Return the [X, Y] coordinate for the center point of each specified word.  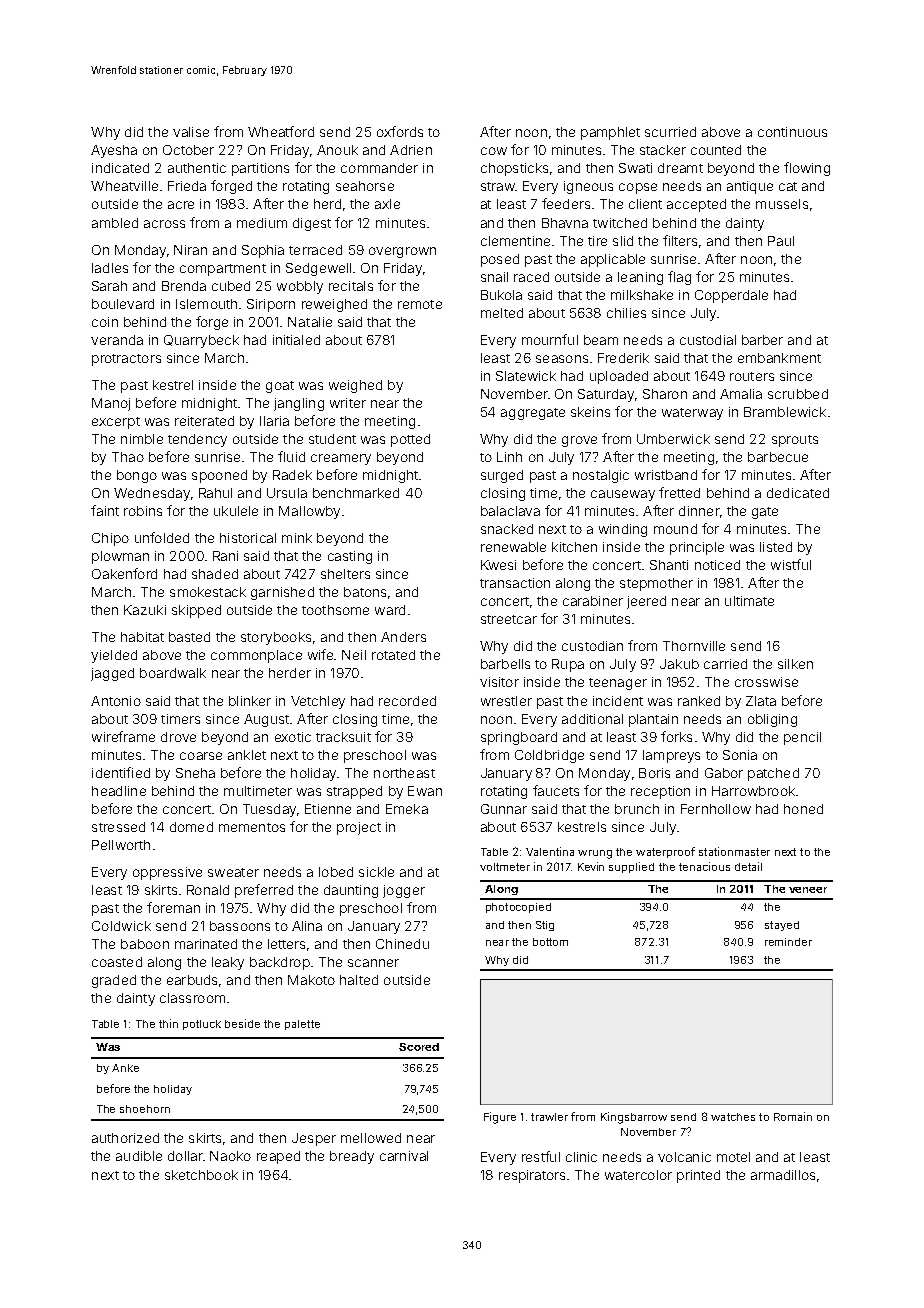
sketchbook [201, 1175]
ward [390, 610]
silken [795, 664]
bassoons [240, 926]
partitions [260, 169]
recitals [351, 286]
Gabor [724, 773]
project [359, 828]
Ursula [287, 493]
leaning [640, 278]
